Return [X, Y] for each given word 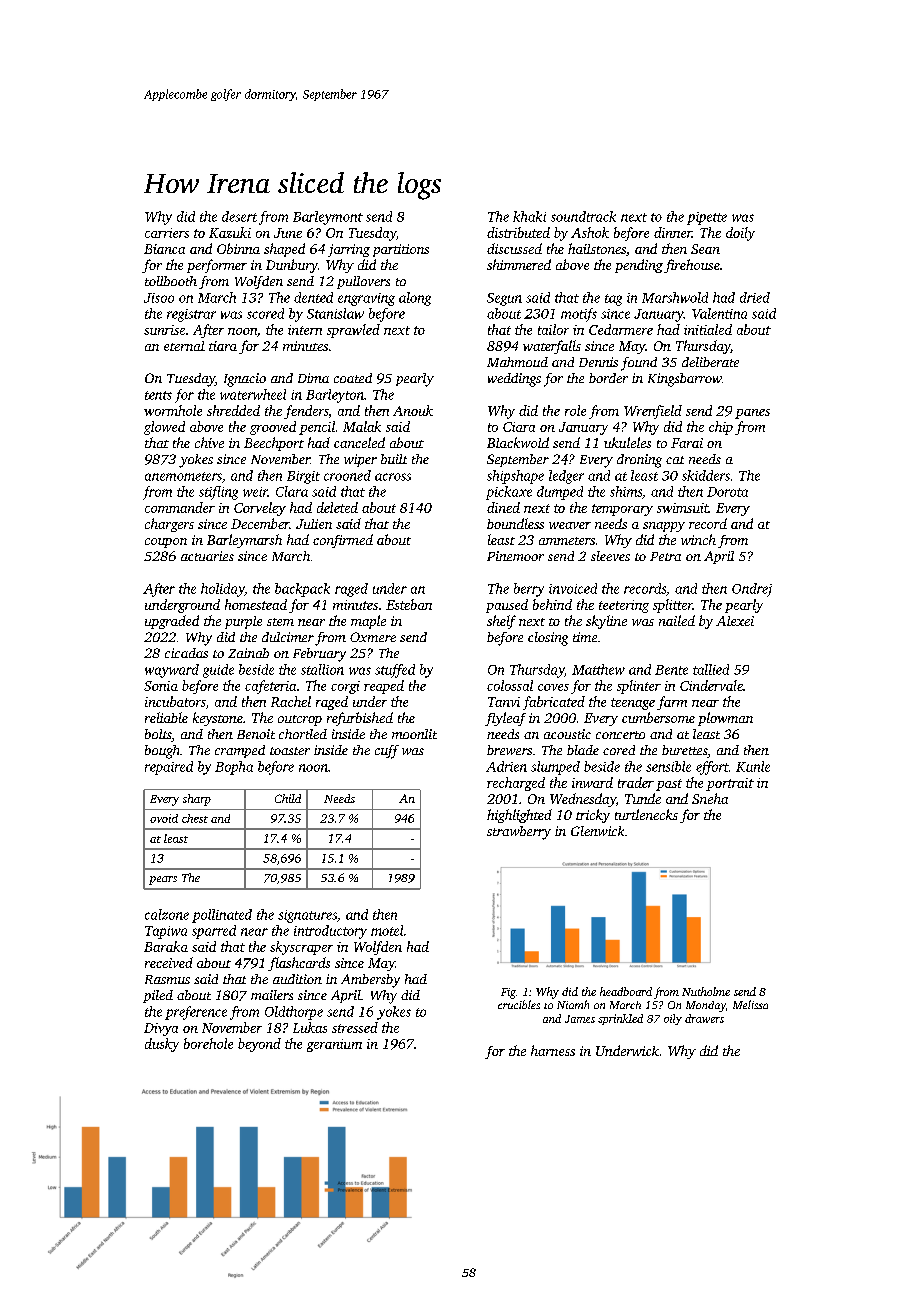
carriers [167, 233]
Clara [292, 491]
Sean [705, 249]
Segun [504, 299]
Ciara [519, 427]
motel [387, 930]
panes [752, 414]
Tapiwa [166, 932]
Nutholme [706, 991]
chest [195, 818]
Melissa [750, 1004]
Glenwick [597, 831]
